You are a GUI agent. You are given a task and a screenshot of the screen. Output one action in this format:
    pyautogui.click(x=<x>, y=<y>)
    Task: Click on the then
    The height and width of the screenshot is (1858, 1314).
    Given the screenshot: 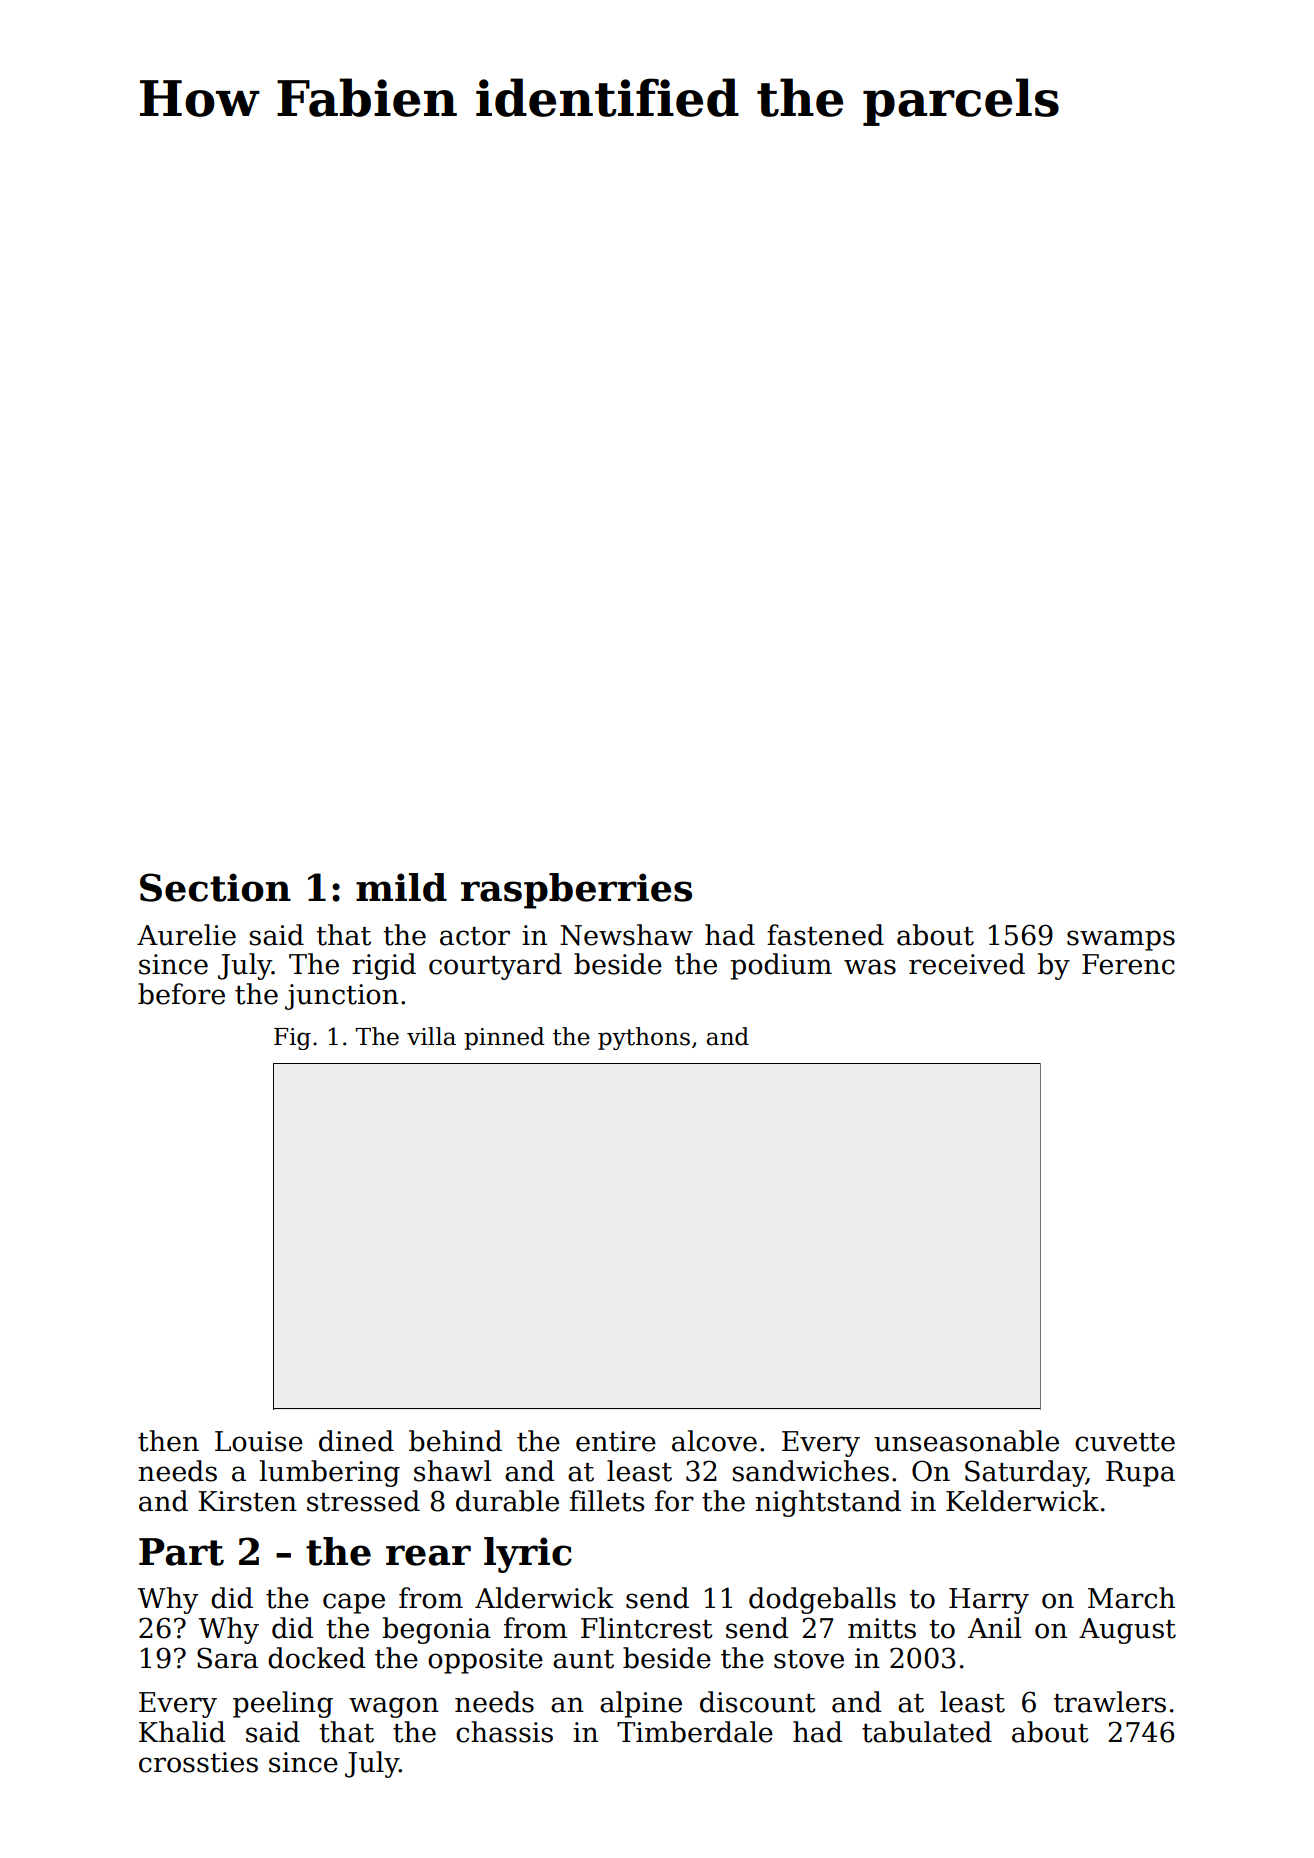 What is the action you would take?
    pyautogui.click(x=168, y=1441)
